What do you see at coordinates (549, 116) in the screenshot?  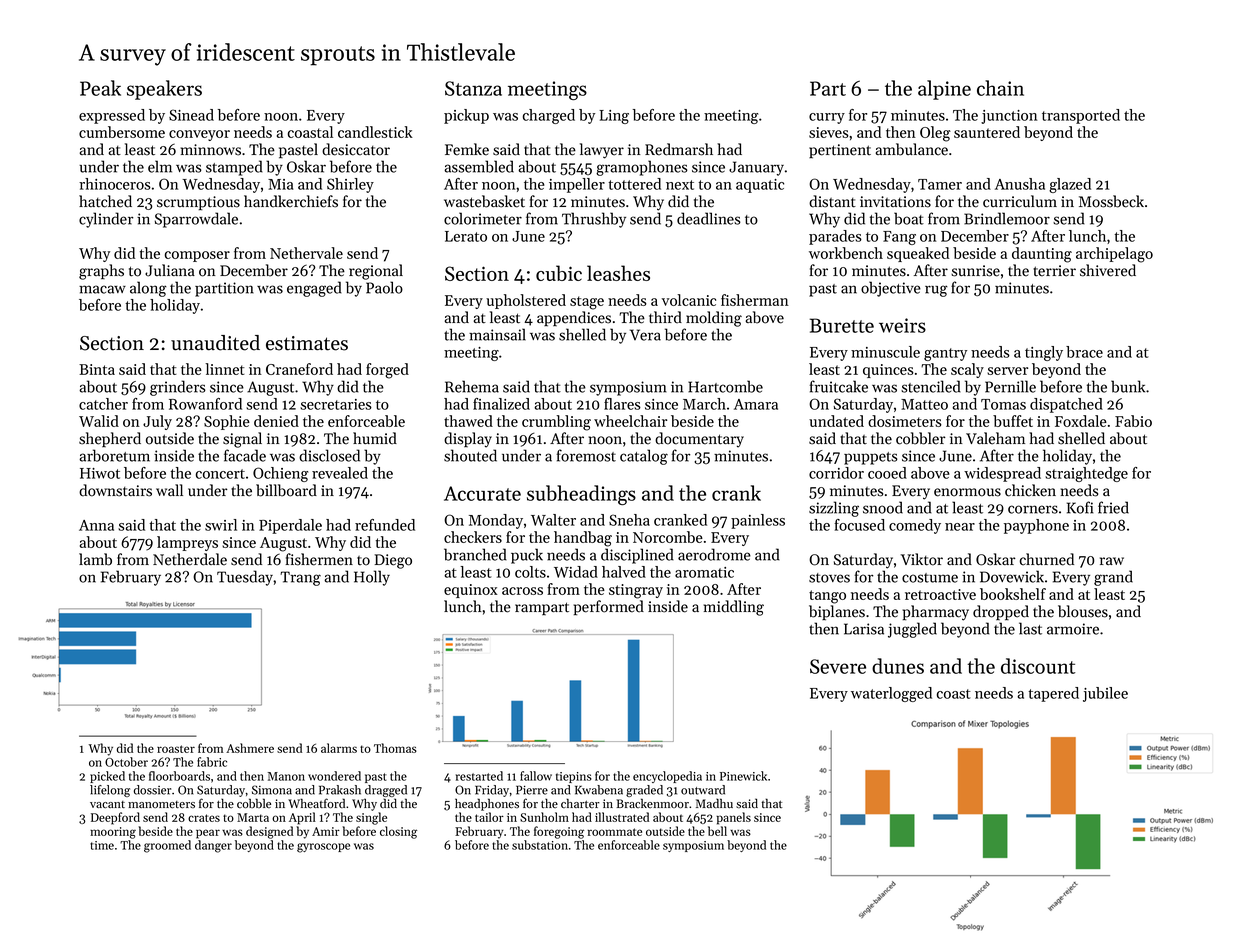 I see `charged` at bounding box center [549, 116].
